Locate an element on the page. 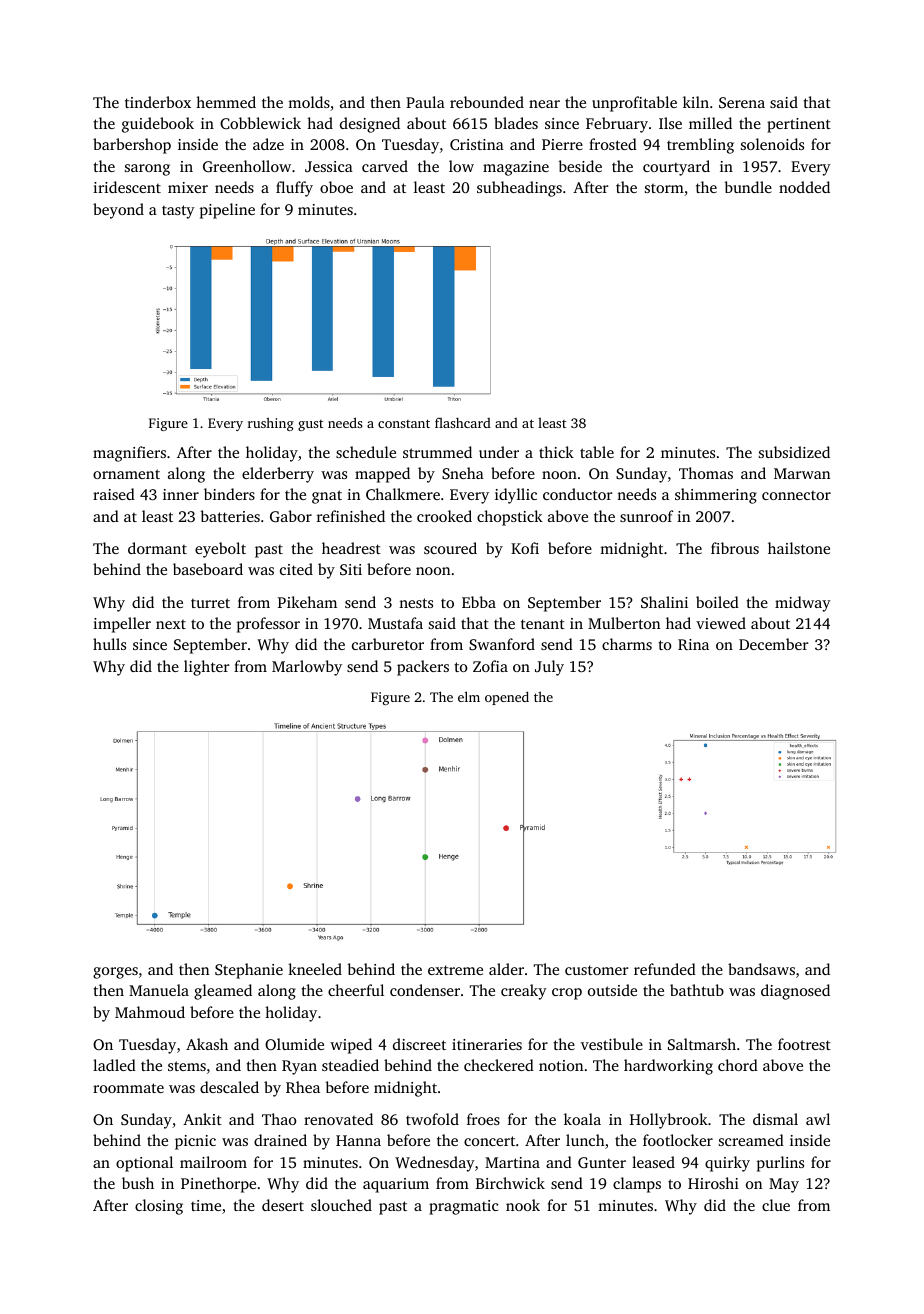  pertinent is located at coordinates (799, 125).
